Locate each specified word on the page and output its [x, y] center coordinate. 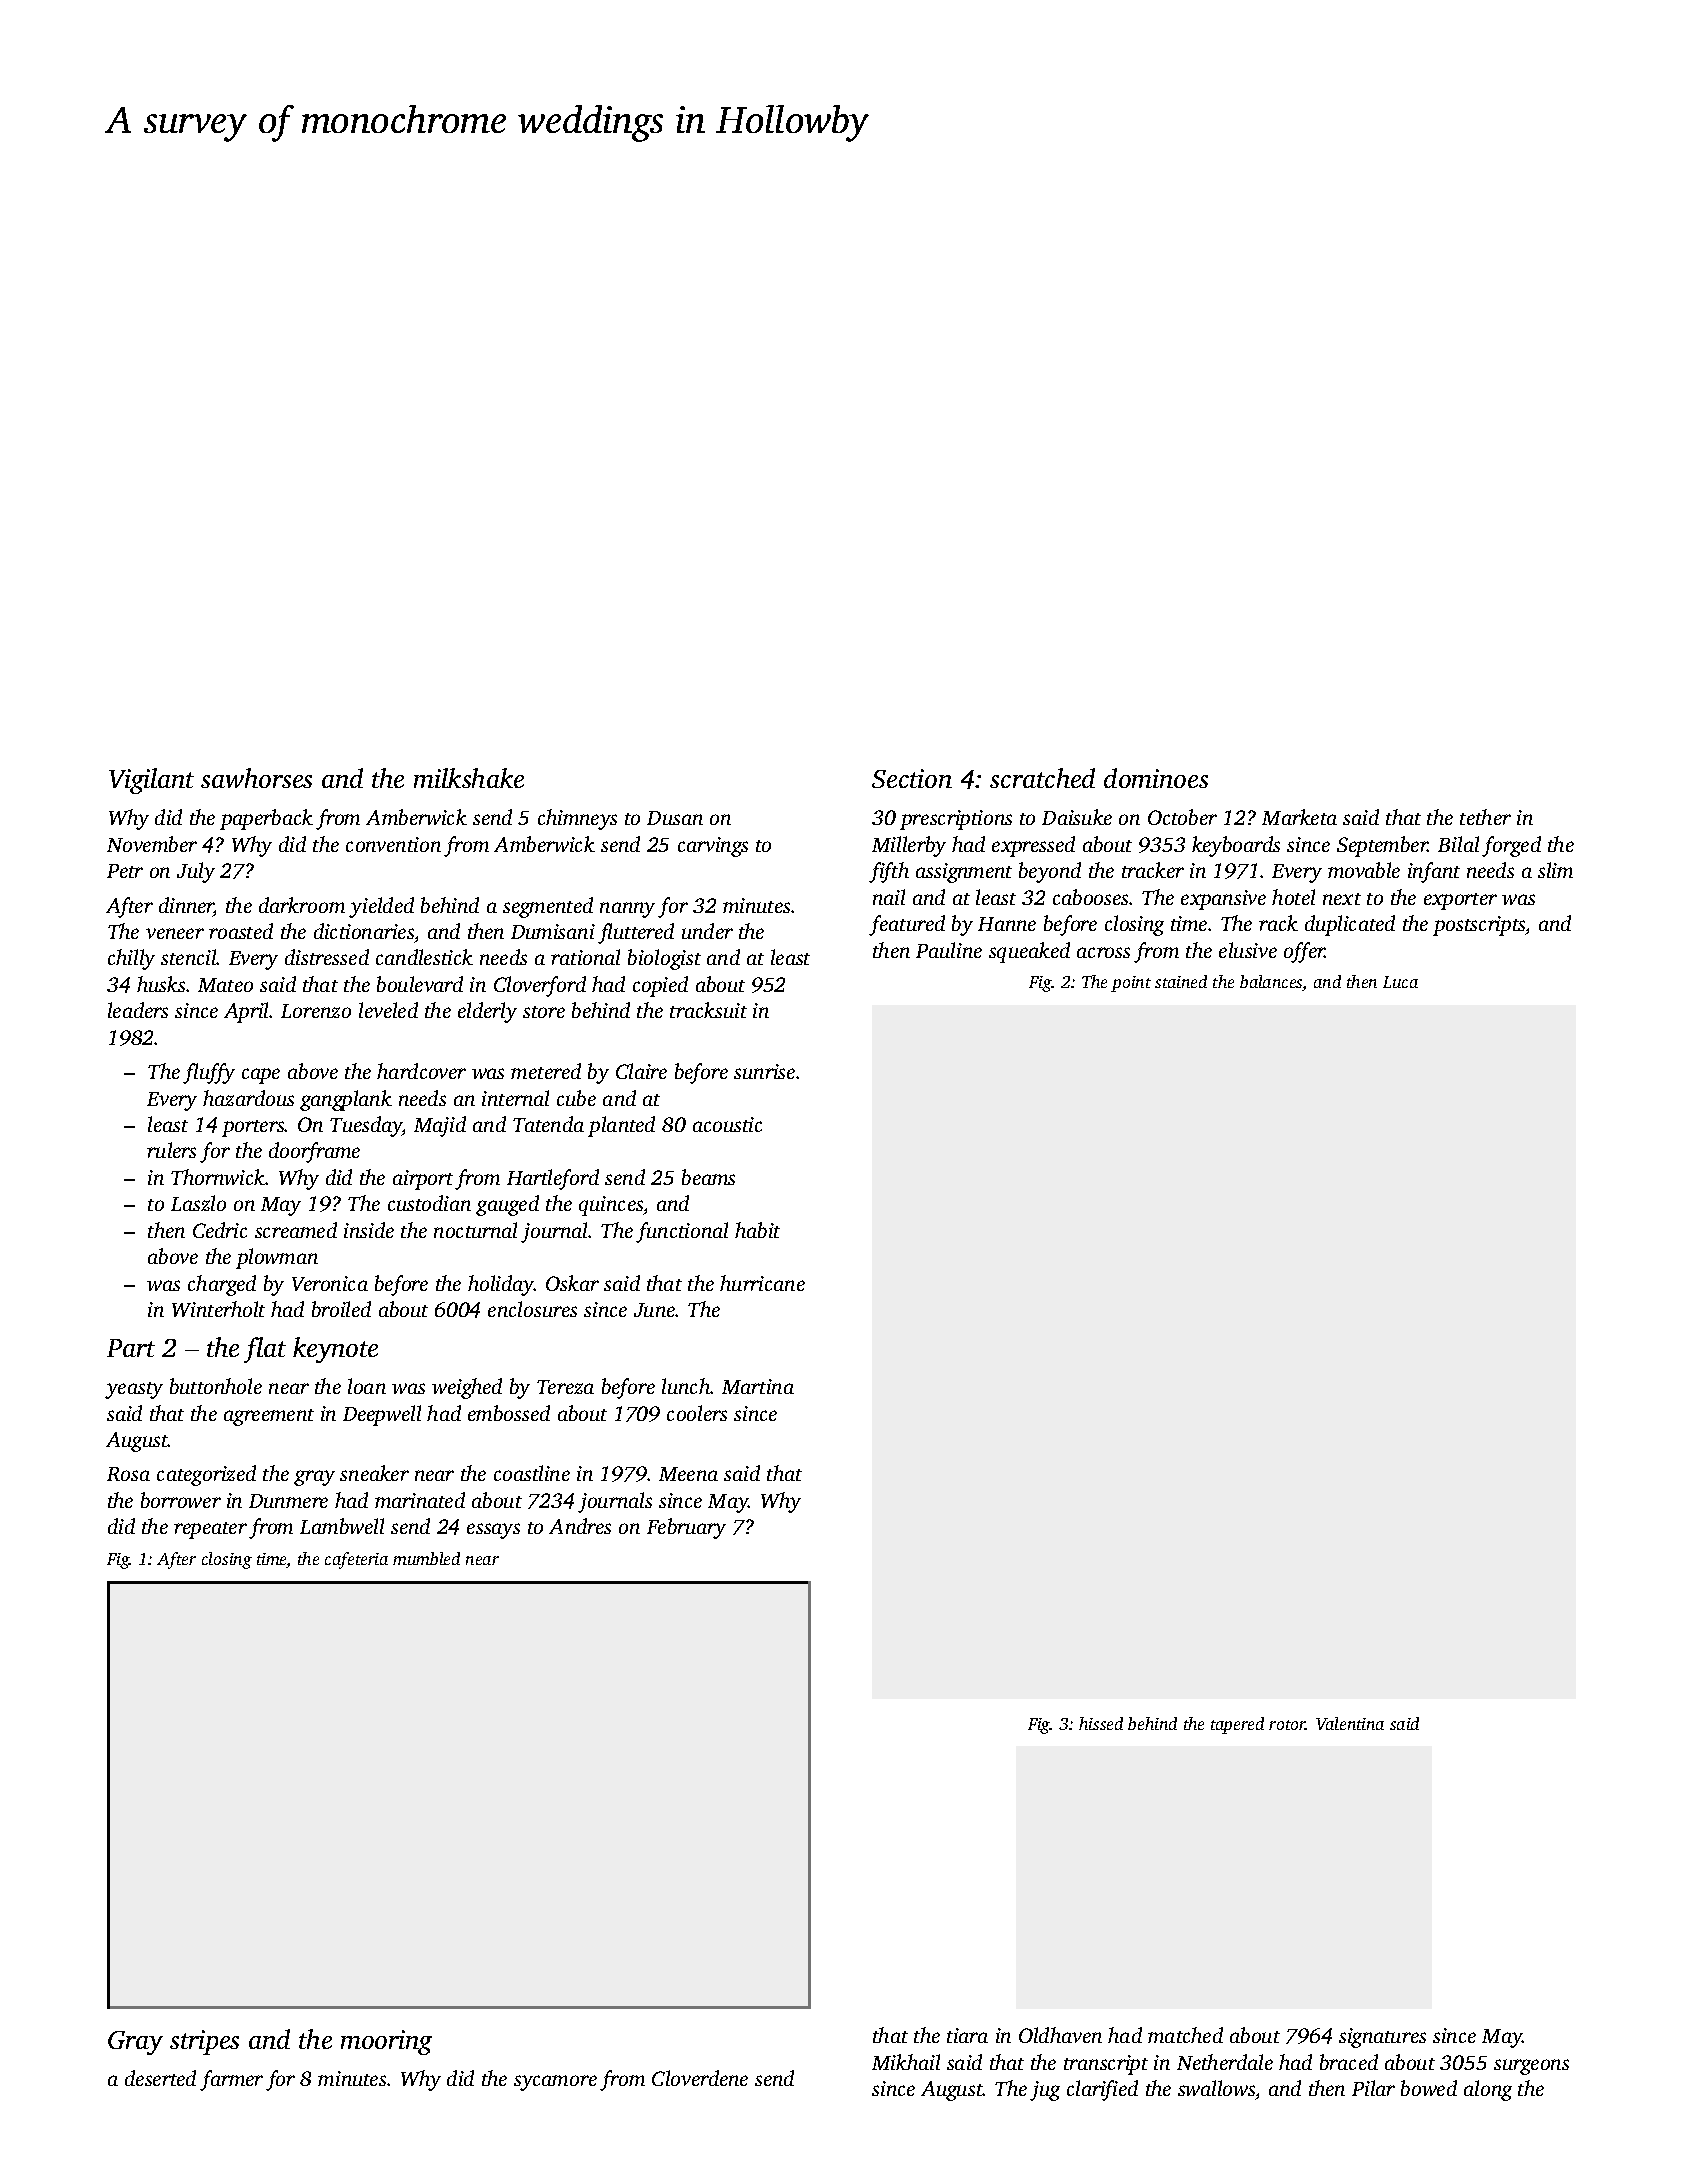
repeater [210, 1530]
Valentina [1350, 1723]
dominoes [1156, 778]
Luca [1400, 982]
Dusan [675, 818]
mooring [386, 2042]
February [686, 1528]
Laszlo [198, 1203]
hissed [1101, 1723]
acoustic [727, 1124]
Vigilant [151, 781]
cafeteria [356, 1560]
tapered [1237, 1725]
